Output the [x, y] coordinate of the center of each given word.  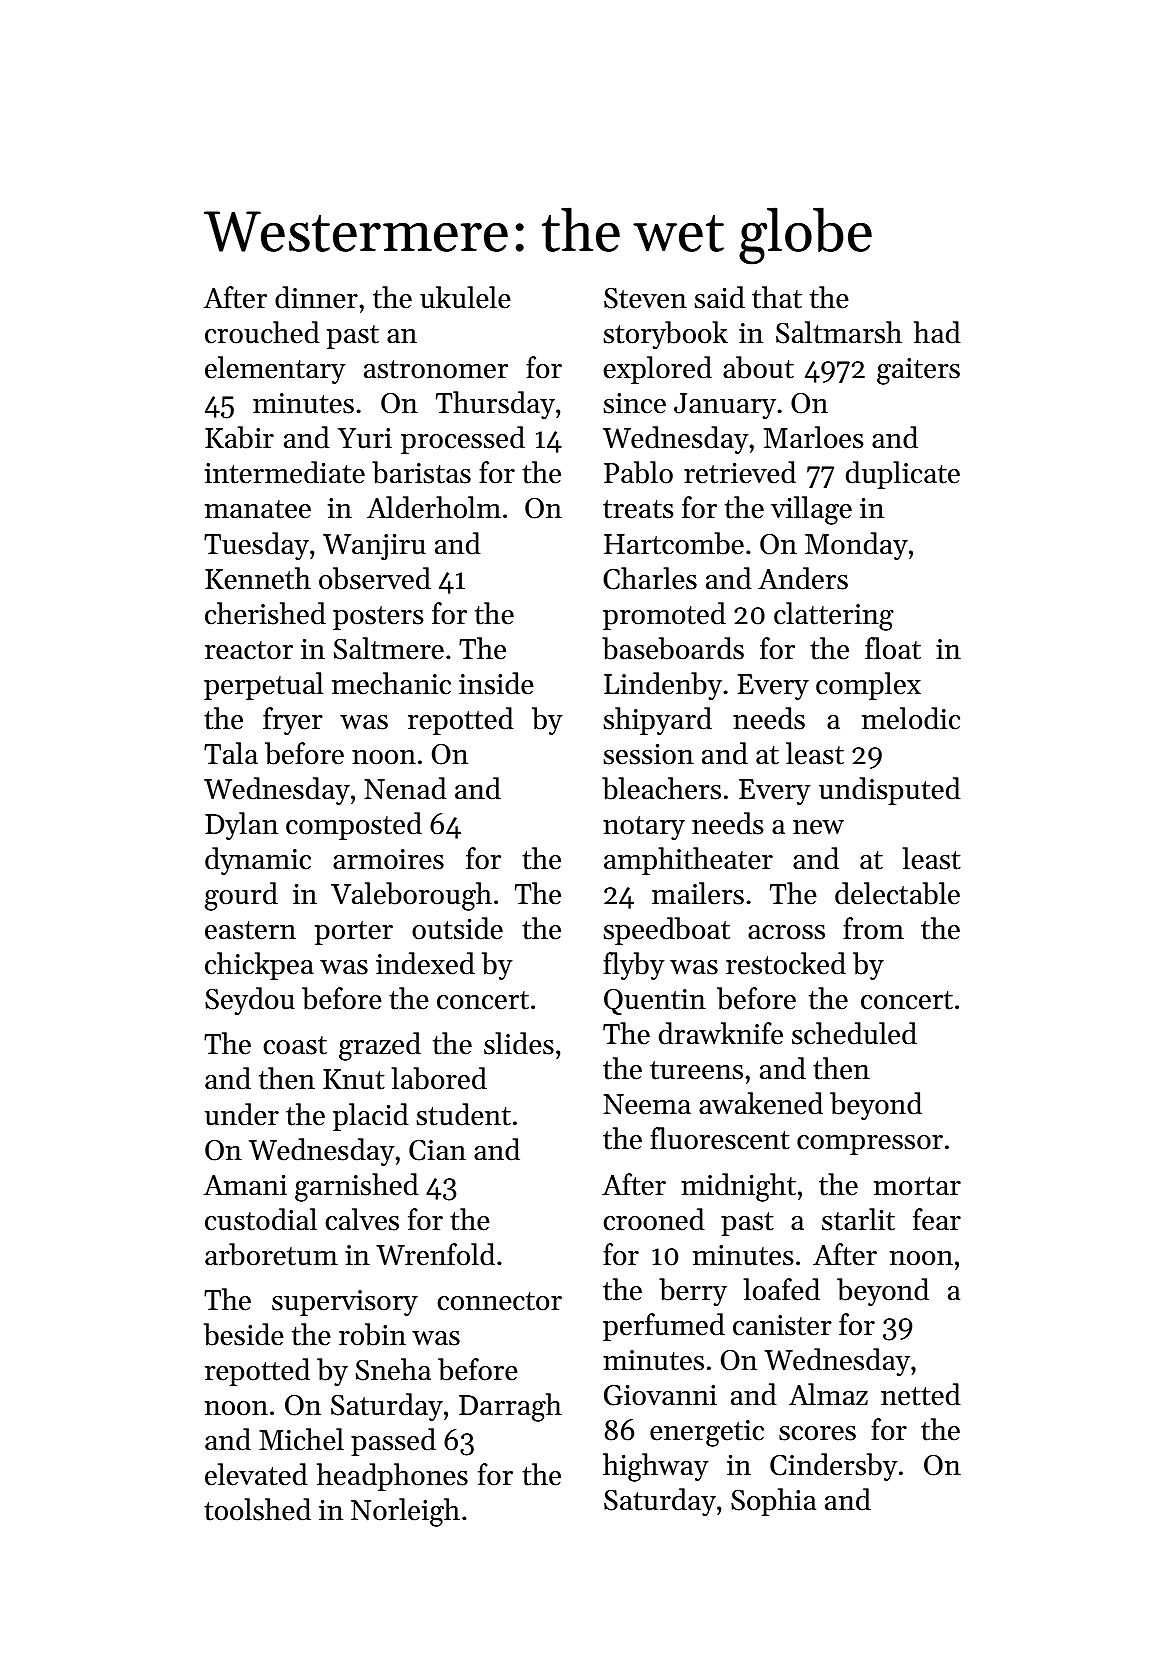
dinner [316, 297]
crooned [654, 1219]
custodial [261, 1219]
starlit [858, 1219]
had [937, 332]
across [786, 932]
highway [656, 1467]
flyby [634, 966]
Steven [645, 298]
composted [354, 826]
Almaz [828, 1394]
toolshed [257, 1509]
